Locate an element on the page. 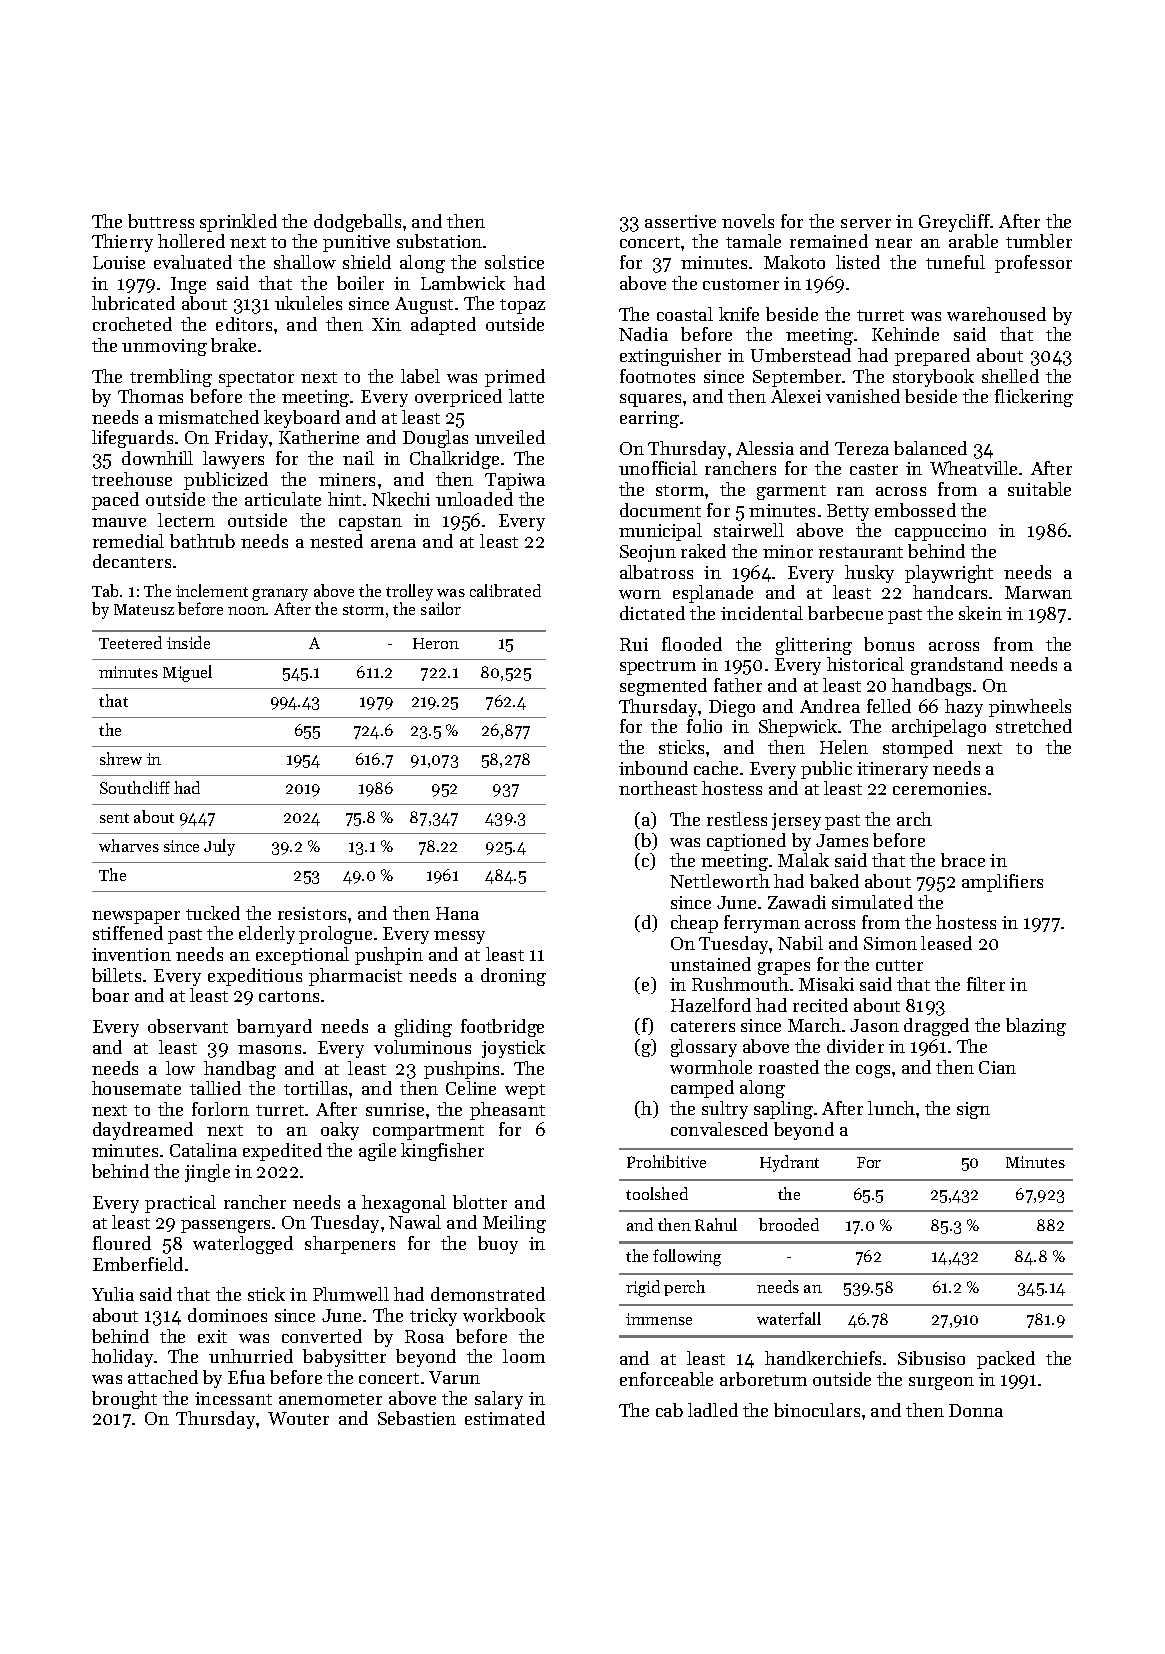  remedial is located at coordinates (128, 541).
